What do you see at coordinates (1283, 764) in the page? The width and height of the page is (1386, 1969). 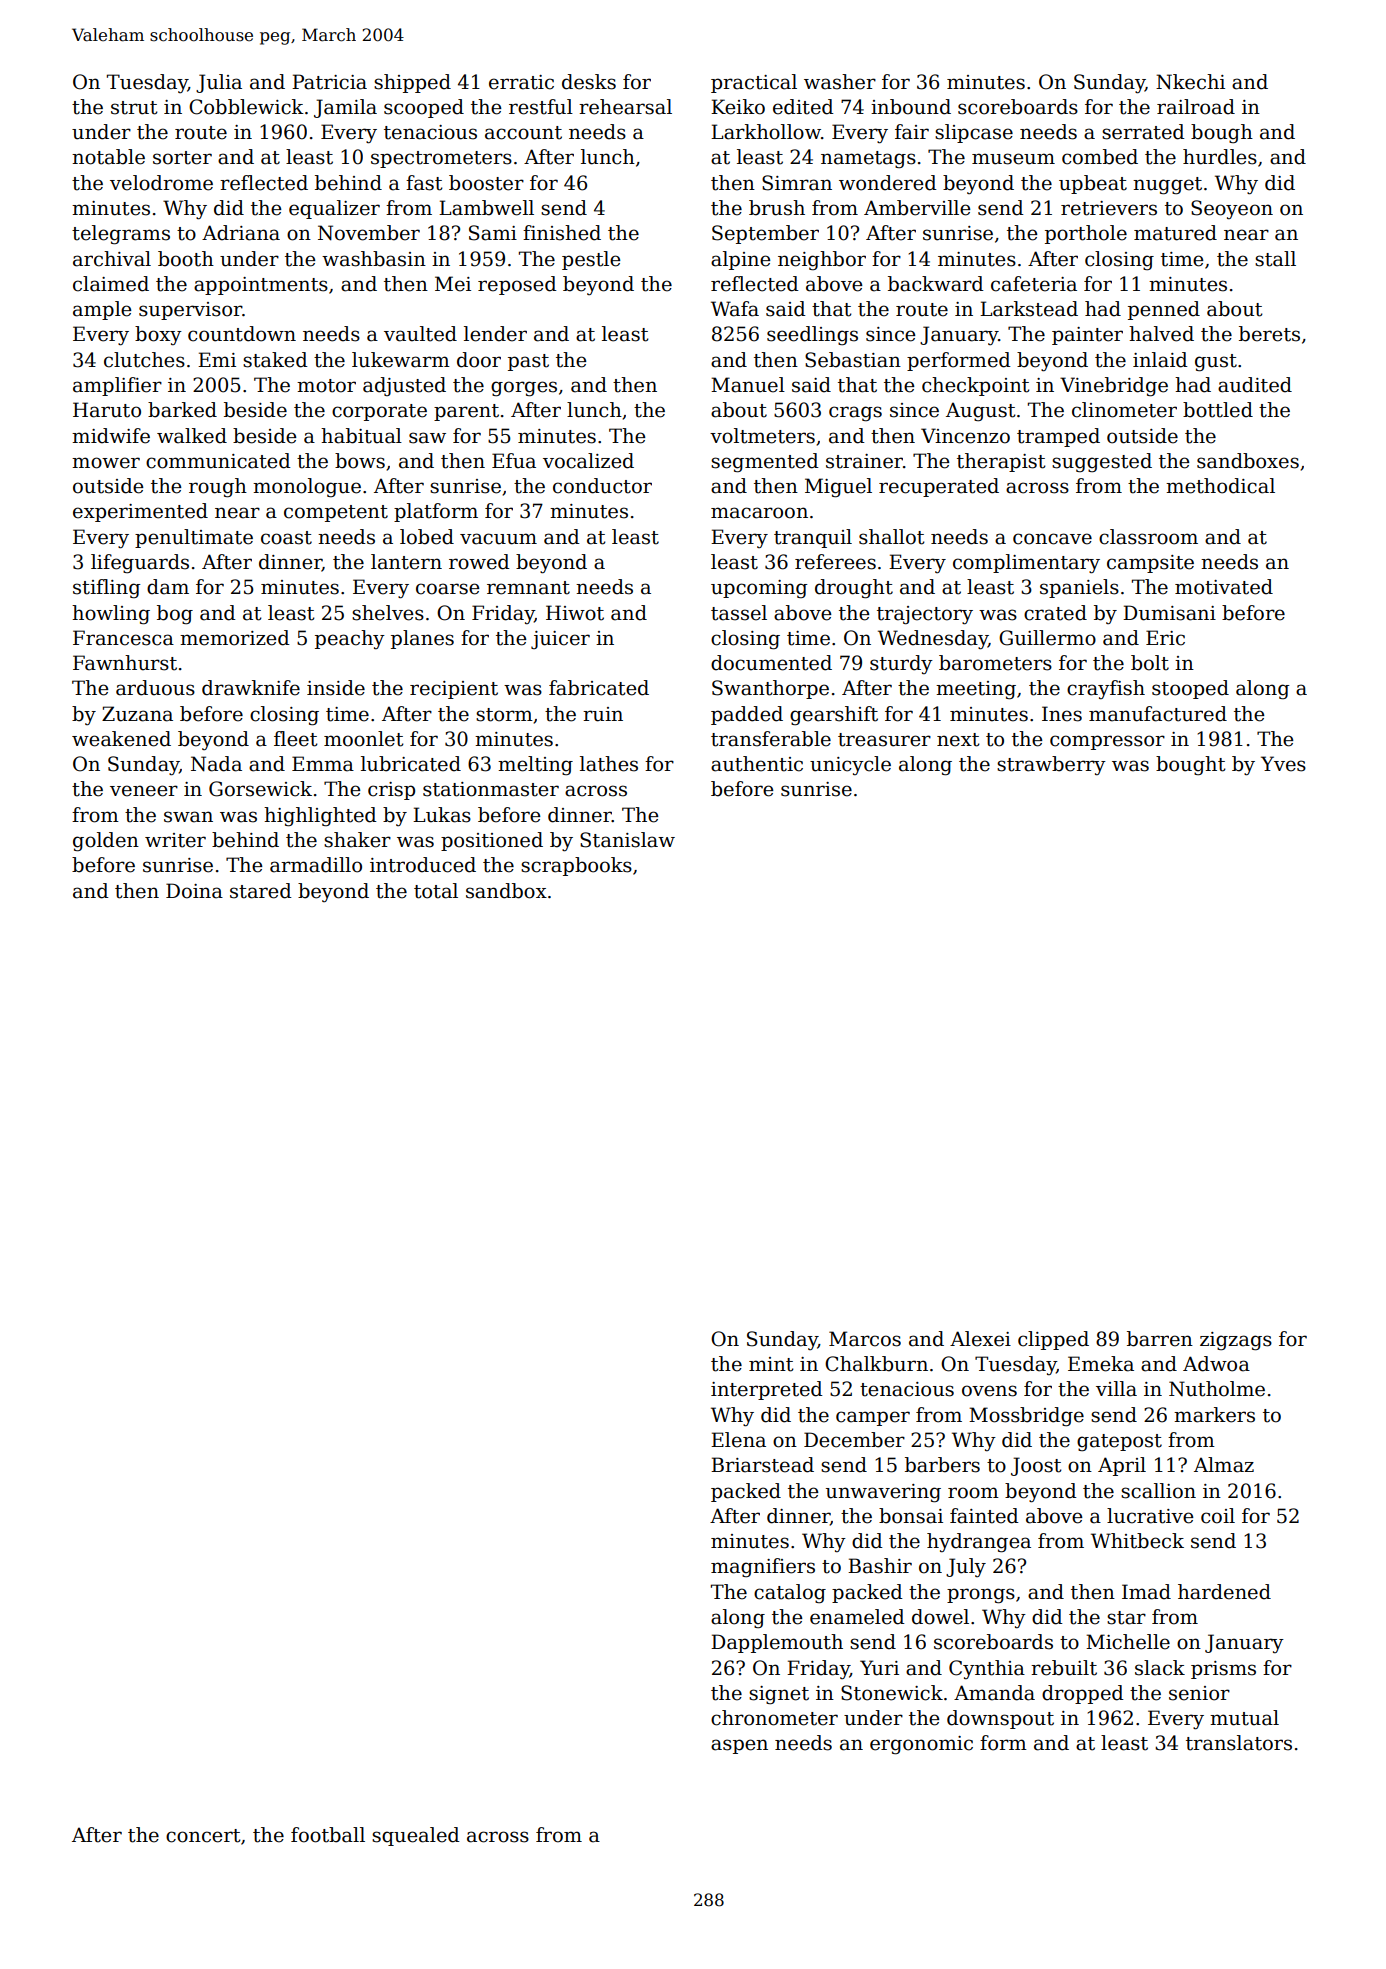 I see `Yves` at bounding box center [1283, 764].
